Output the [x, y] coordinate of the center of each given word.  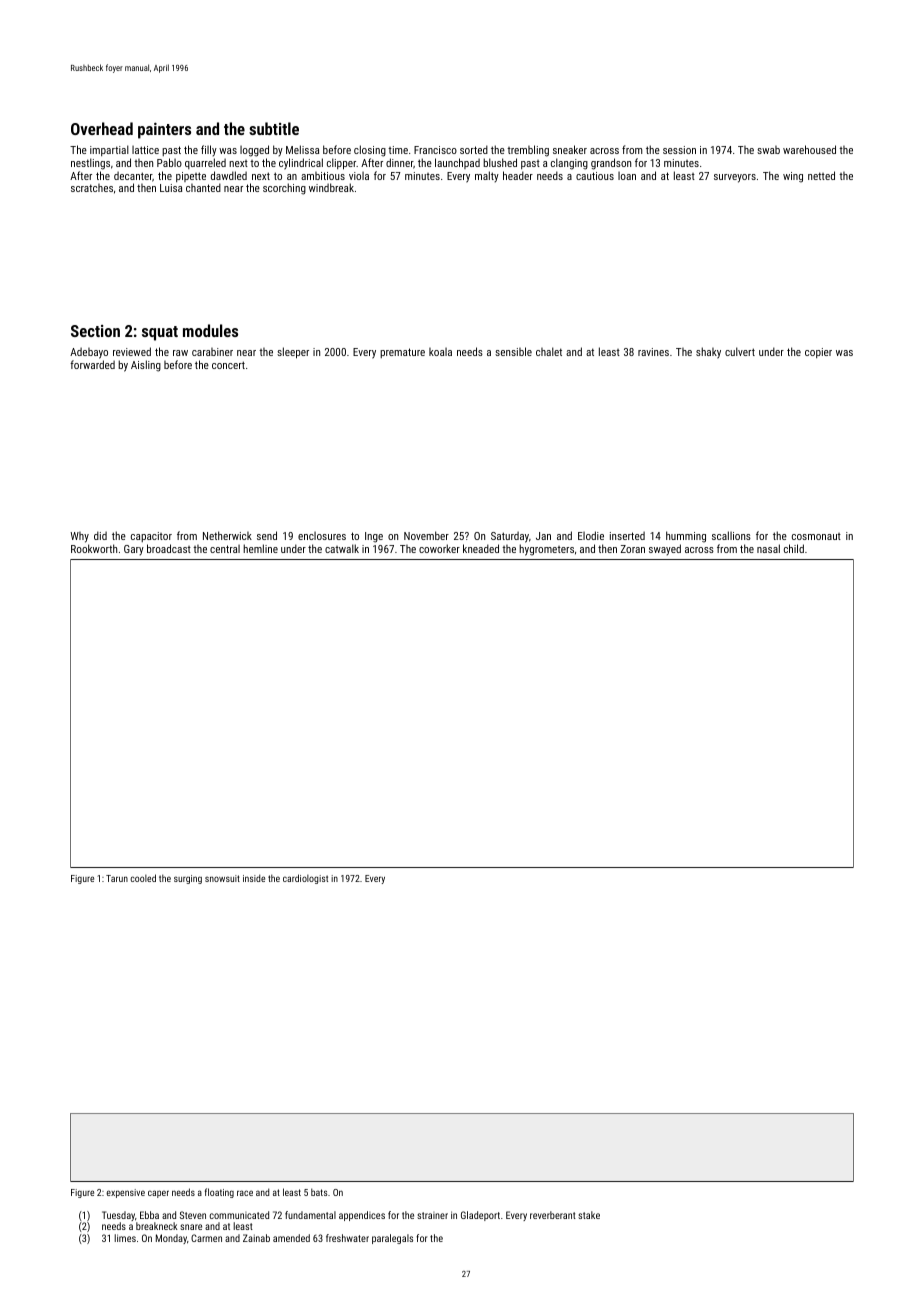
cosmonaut [816, 536]
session [679, 150]
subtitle [274, 128]
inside [254, 878]
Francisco [435, 150]
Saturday [510, 537]
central [225, 549]
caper [158, 1194]
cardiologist [305, 879]
